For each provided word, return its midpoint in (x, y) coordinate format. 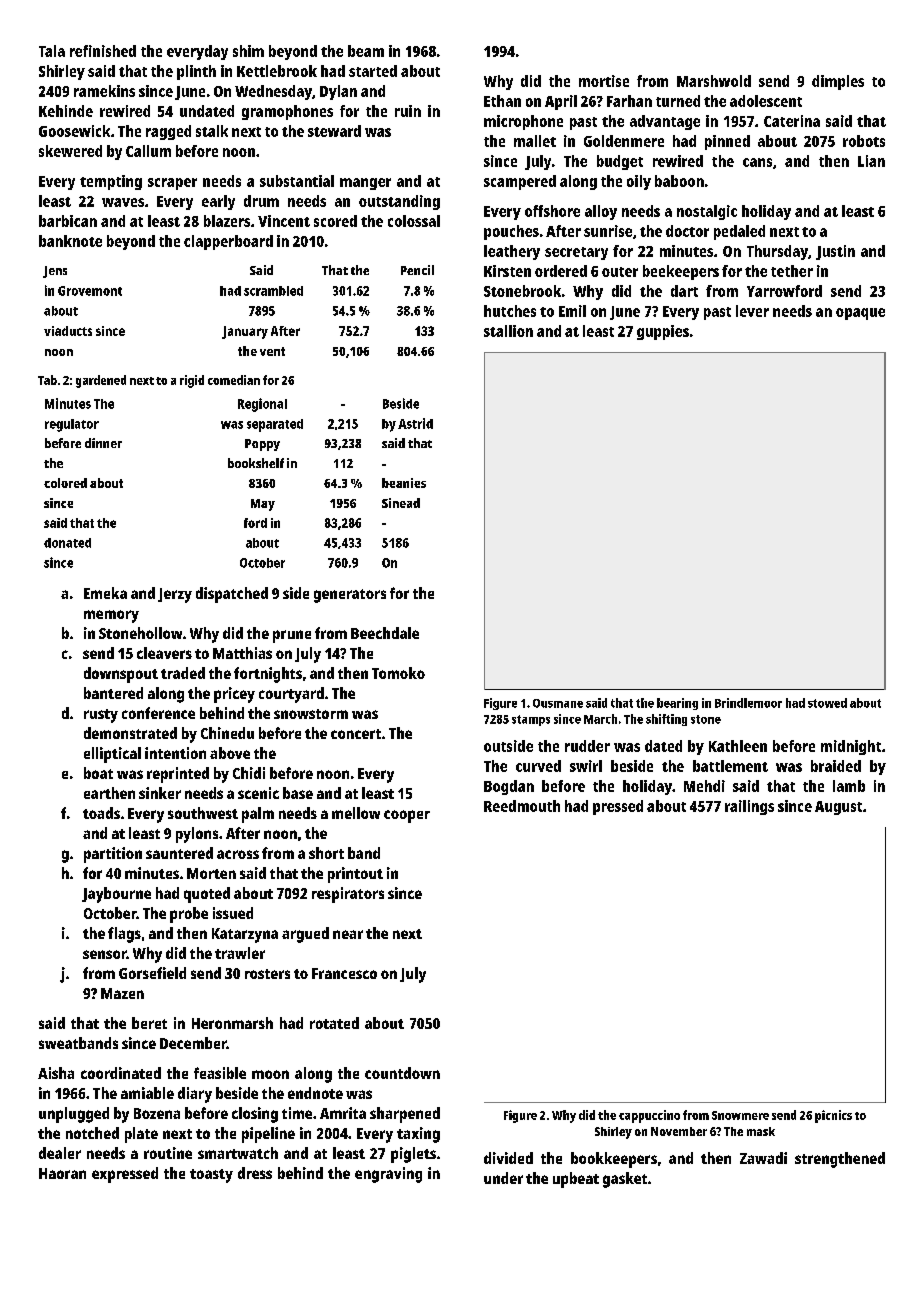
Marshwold (714, 81)
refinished (103, 51)
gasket (625, 1180)
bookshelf (256, 463)
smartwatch (238, 1153)
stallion (508, 331)
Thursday (777, 252)
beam (366, 51)
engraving (388, 1175)
